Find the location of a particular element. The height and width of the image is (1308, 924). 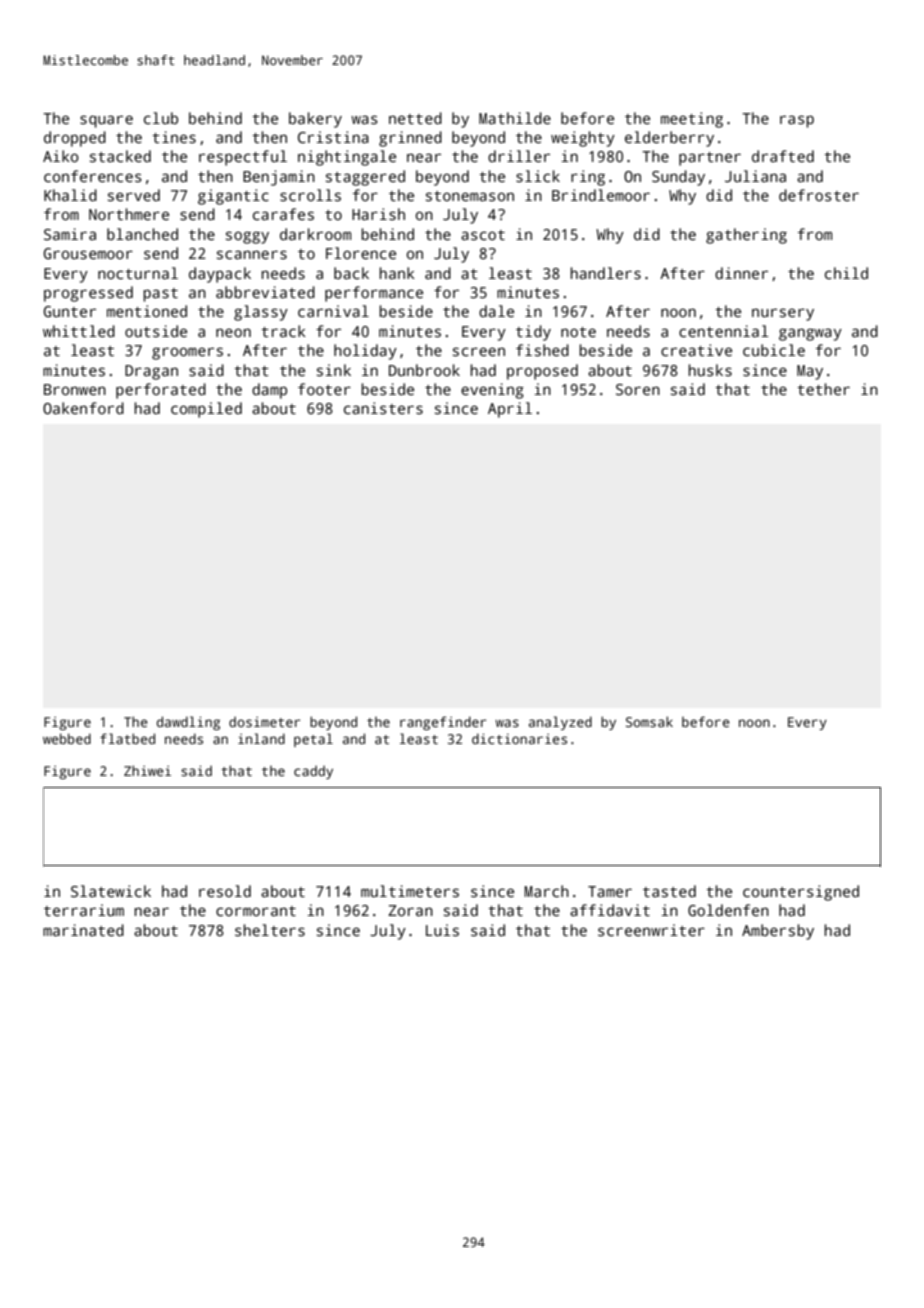

progressed is located at coordinates (88, 294).
